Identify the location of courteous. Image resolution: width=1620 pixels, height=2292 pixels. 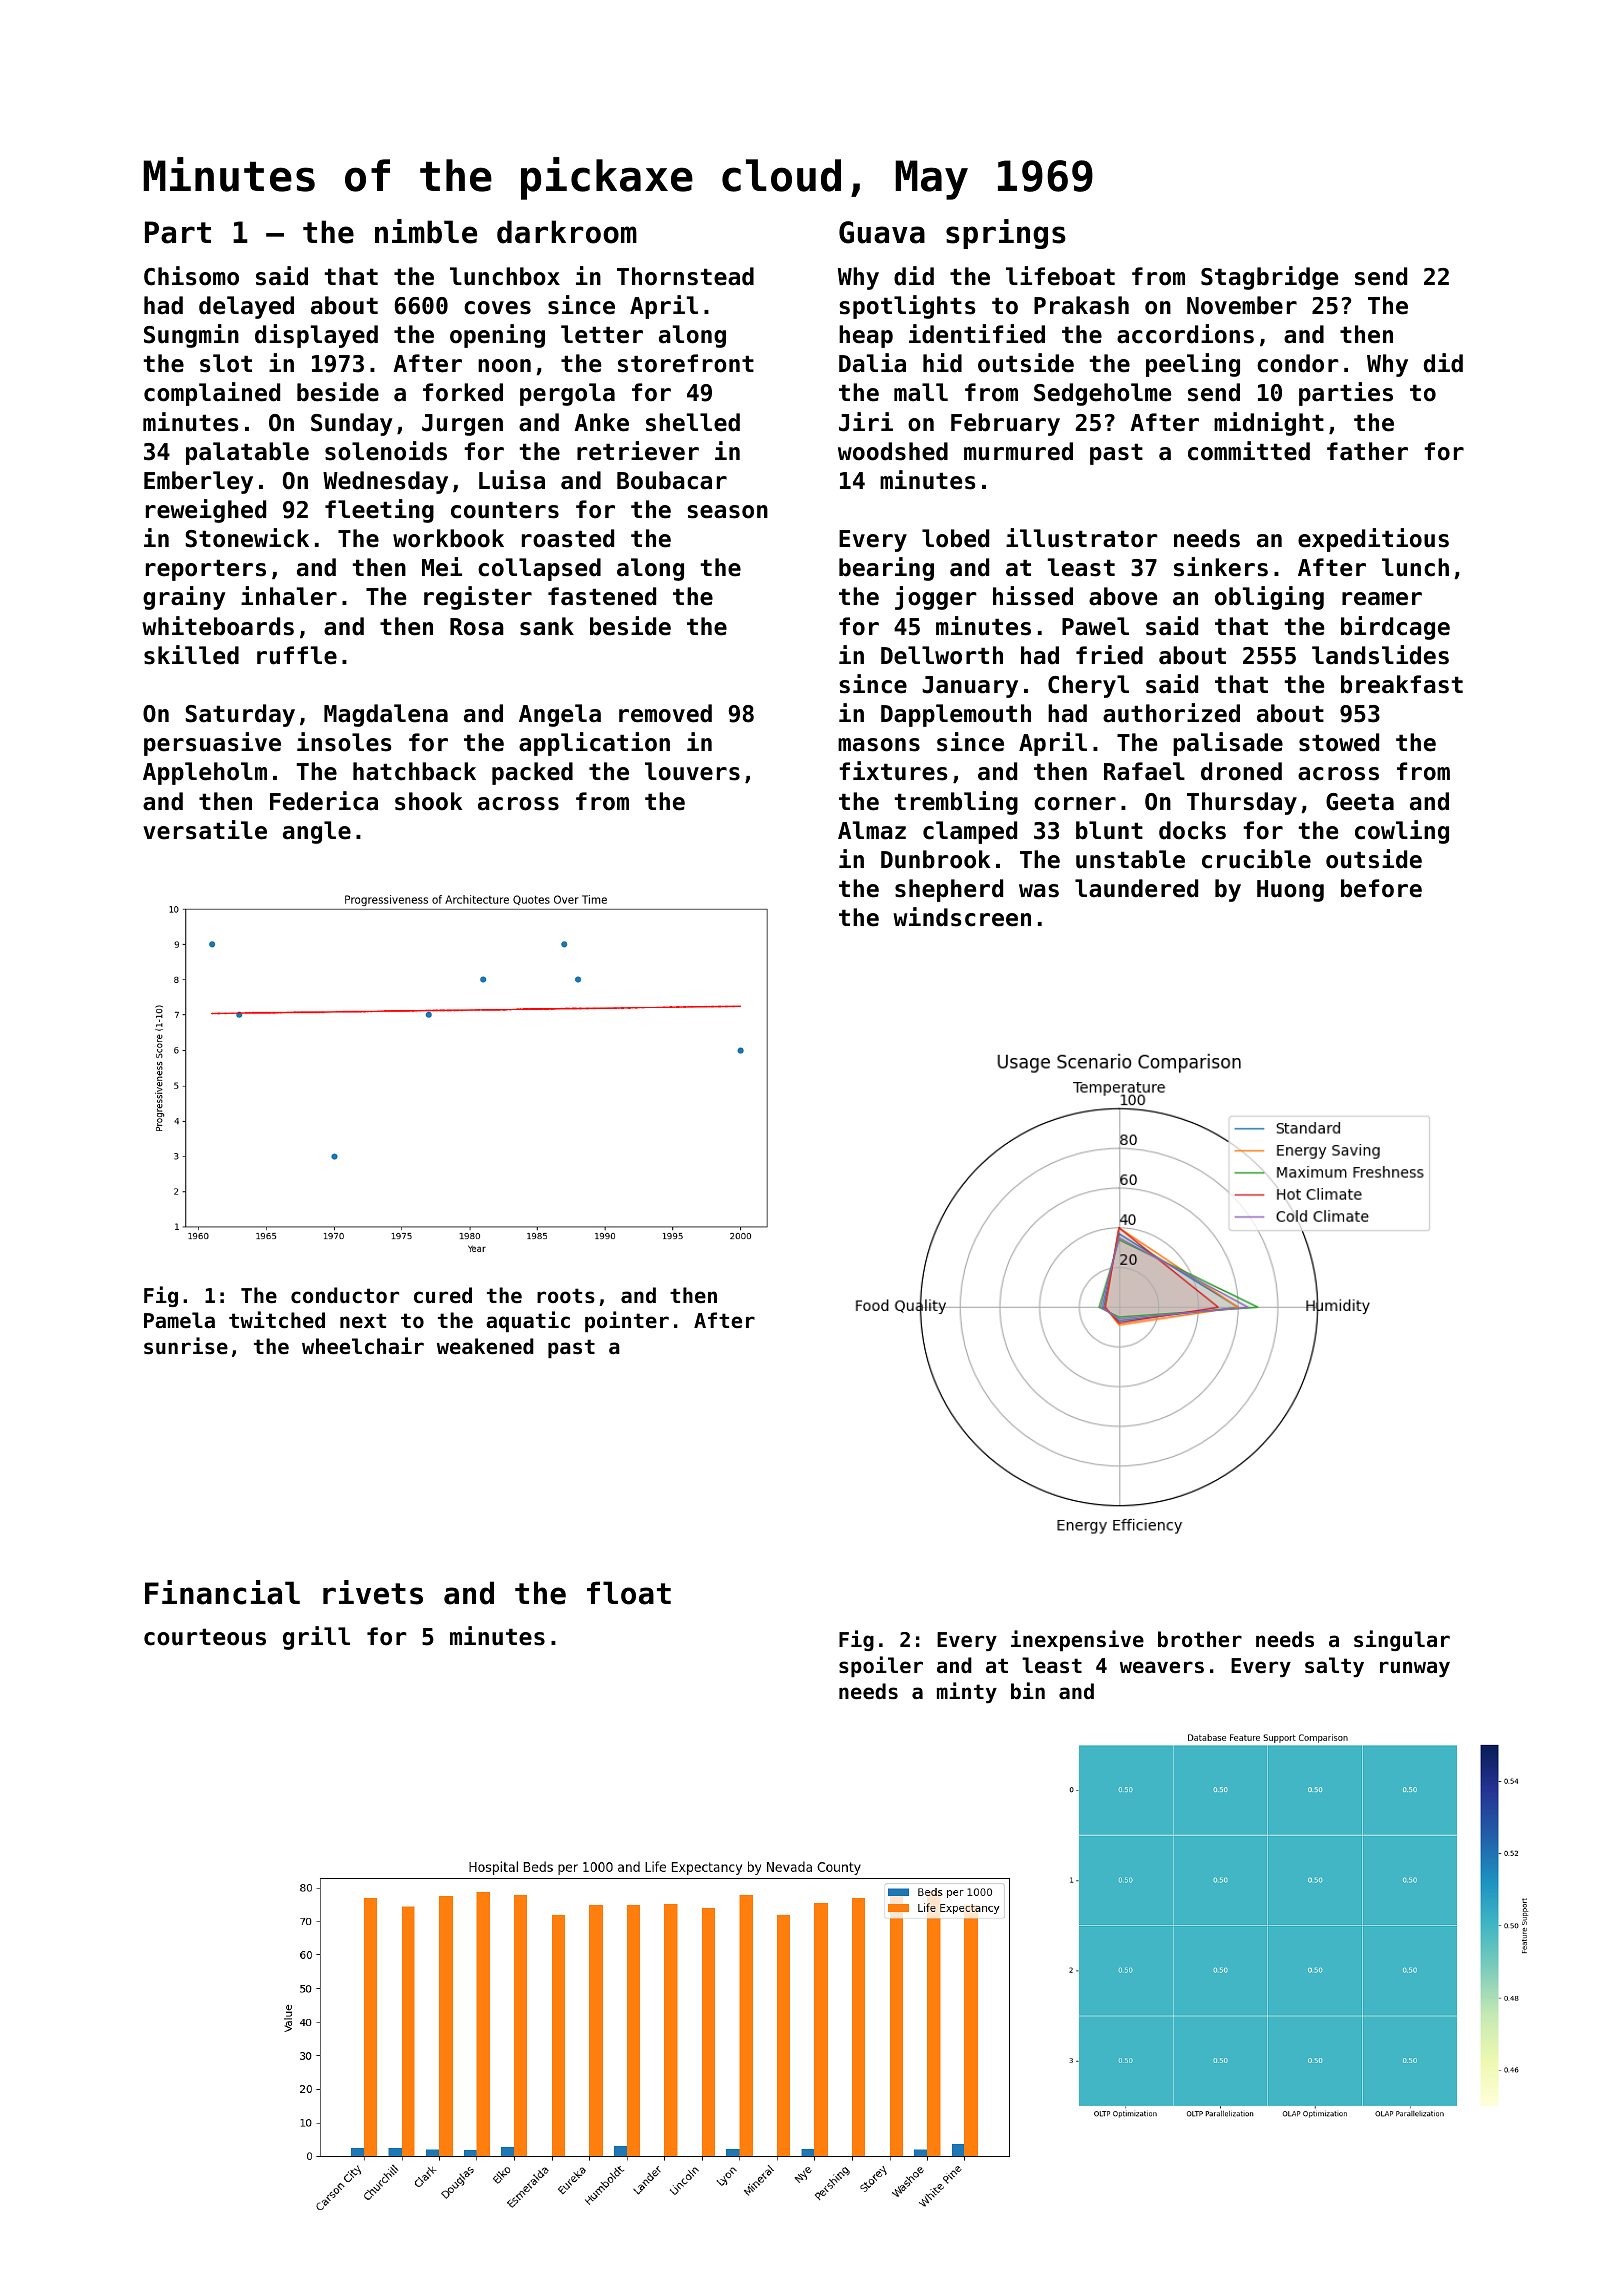
(205, 1637).
